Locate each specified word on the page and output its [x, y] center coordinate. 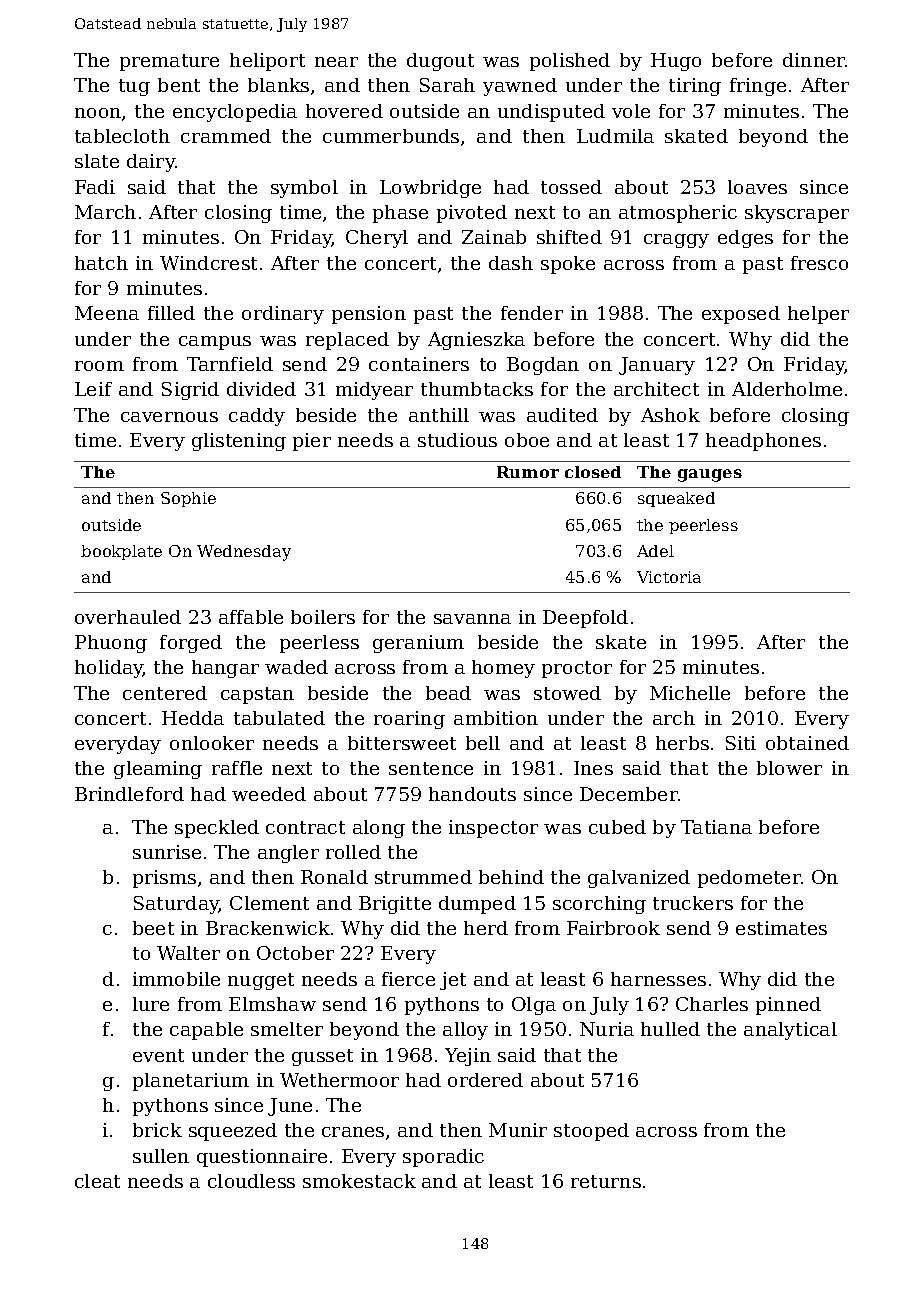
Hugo [676, 62]
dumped [477, 905]
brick [157, 1130]
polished [570, 62]
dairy [151, 163]
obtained [807, 743]
